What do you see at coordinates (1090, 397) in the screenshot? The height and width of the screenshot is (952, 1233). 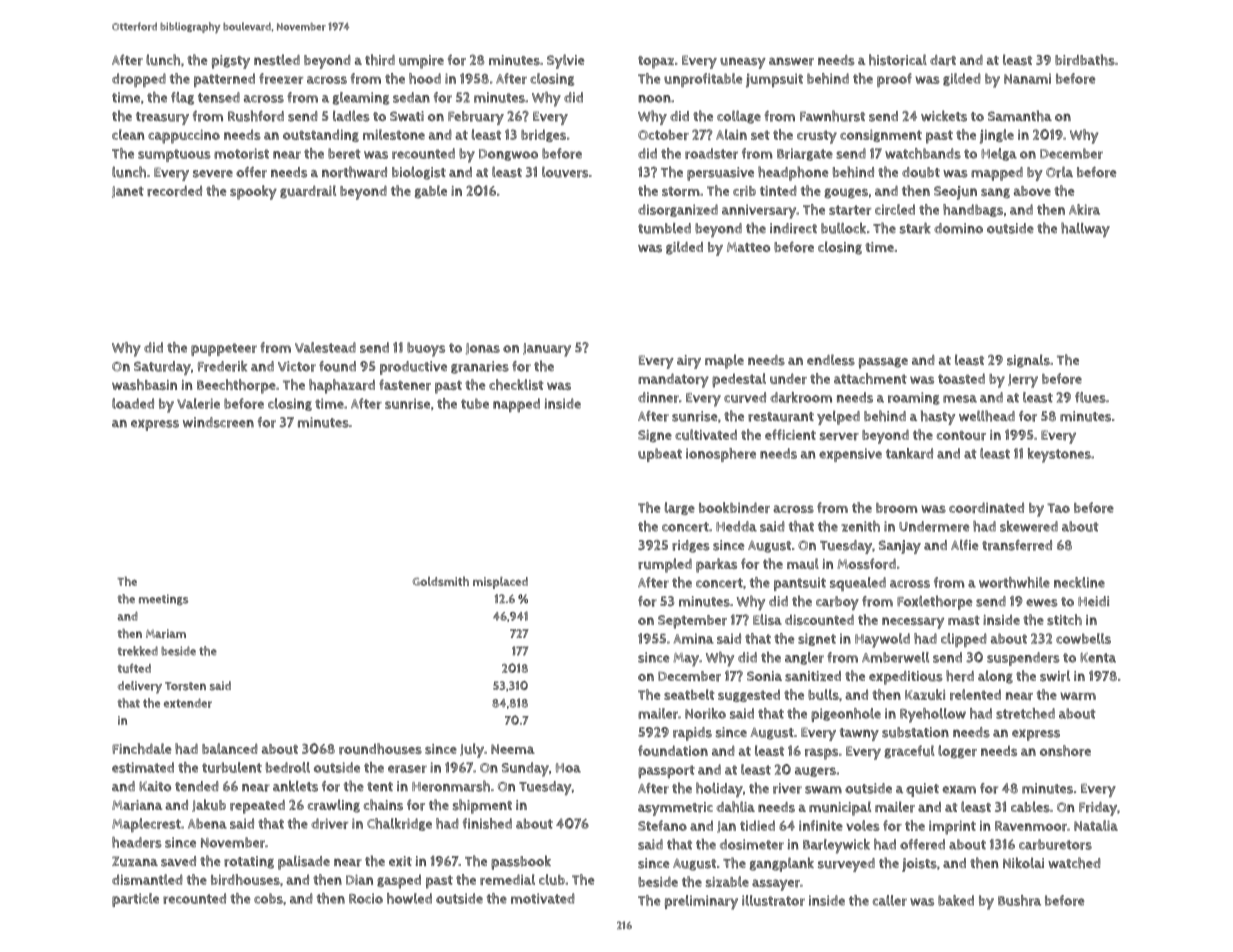 I see `flues` at bounding box center [1090, 397].
